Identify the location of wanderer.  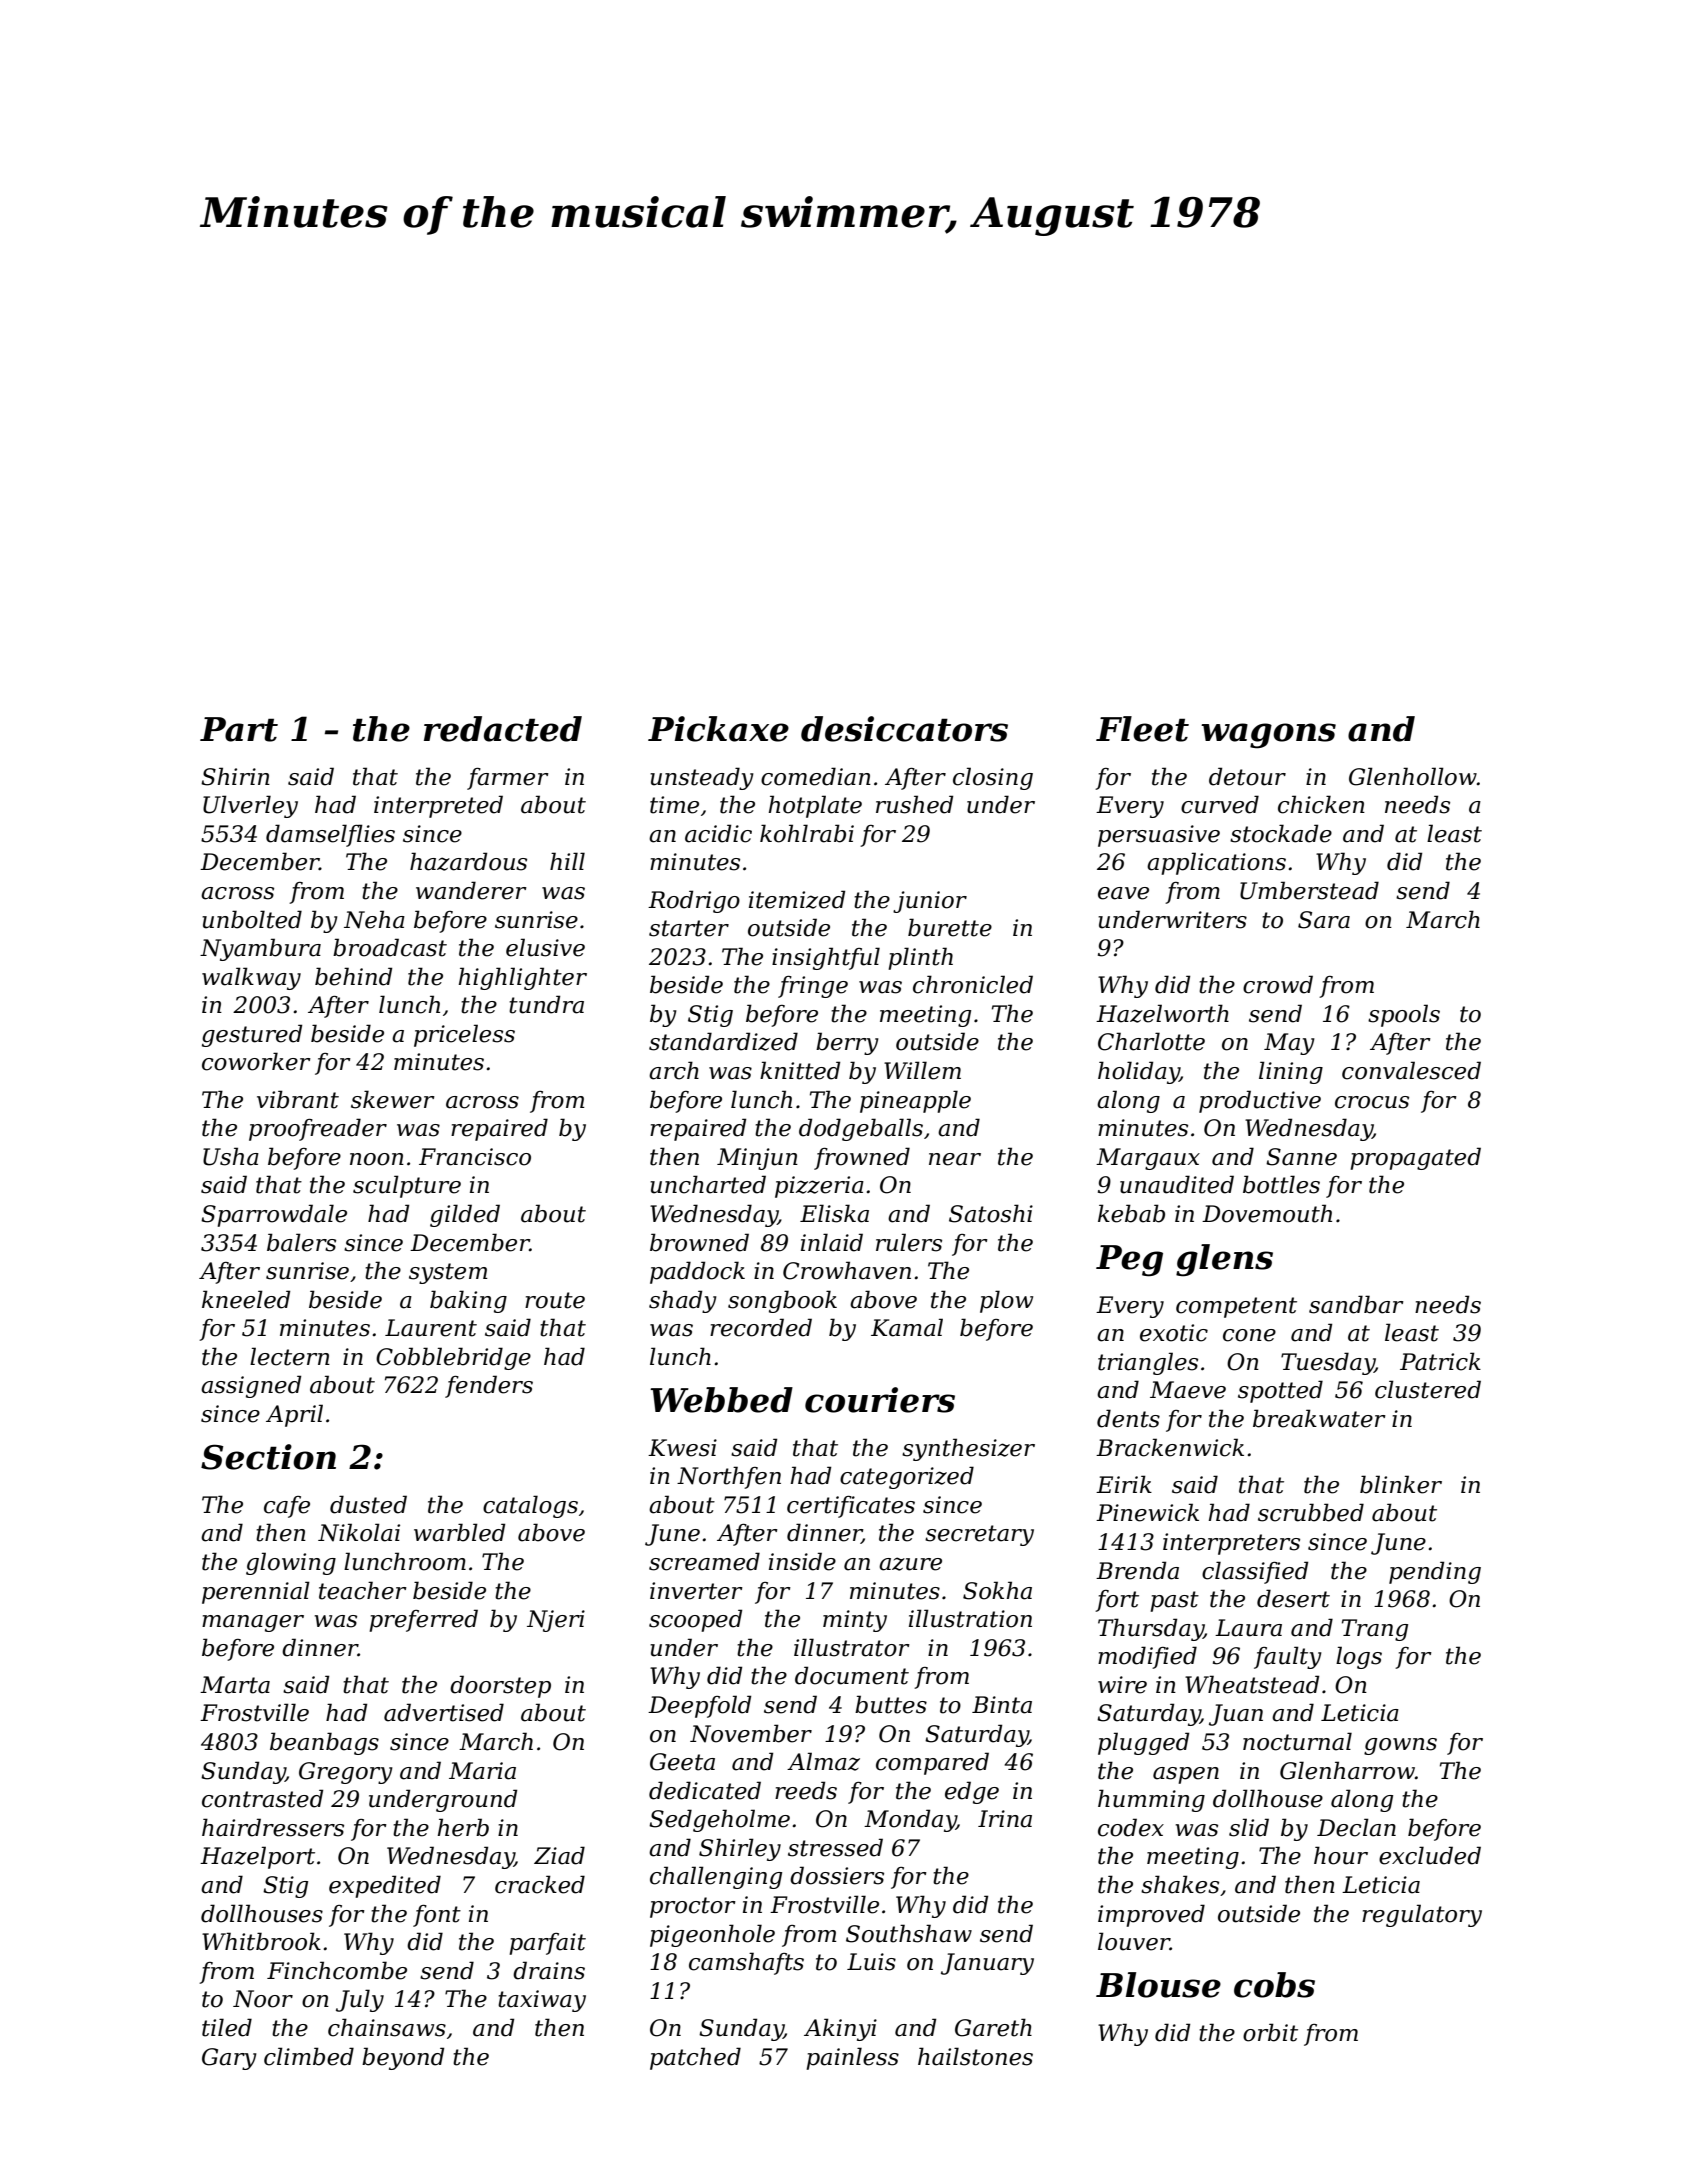
(471, 890).
